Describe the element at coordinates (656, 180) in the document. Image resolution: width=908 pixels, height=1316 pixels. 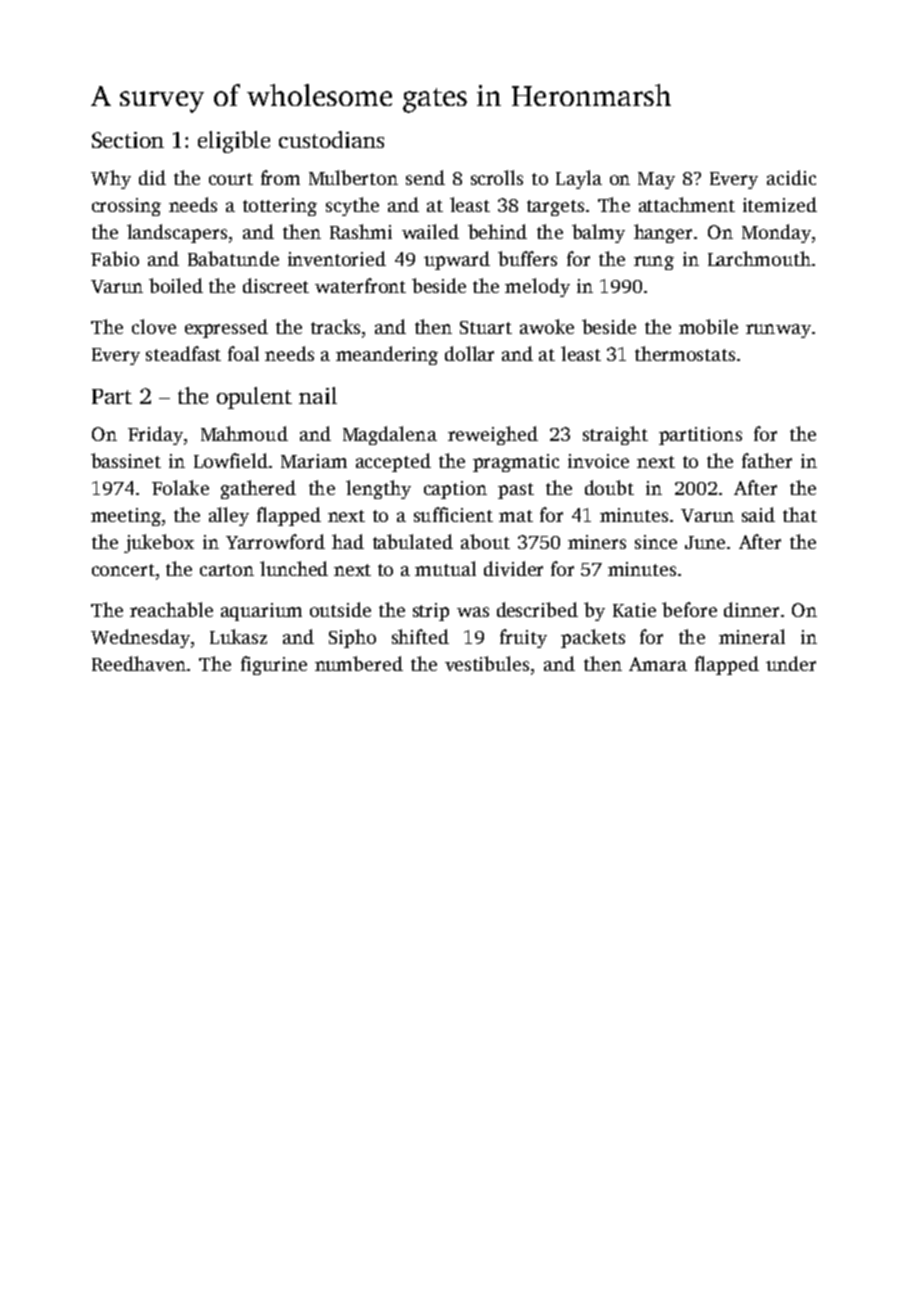
I see `May` at that location.
